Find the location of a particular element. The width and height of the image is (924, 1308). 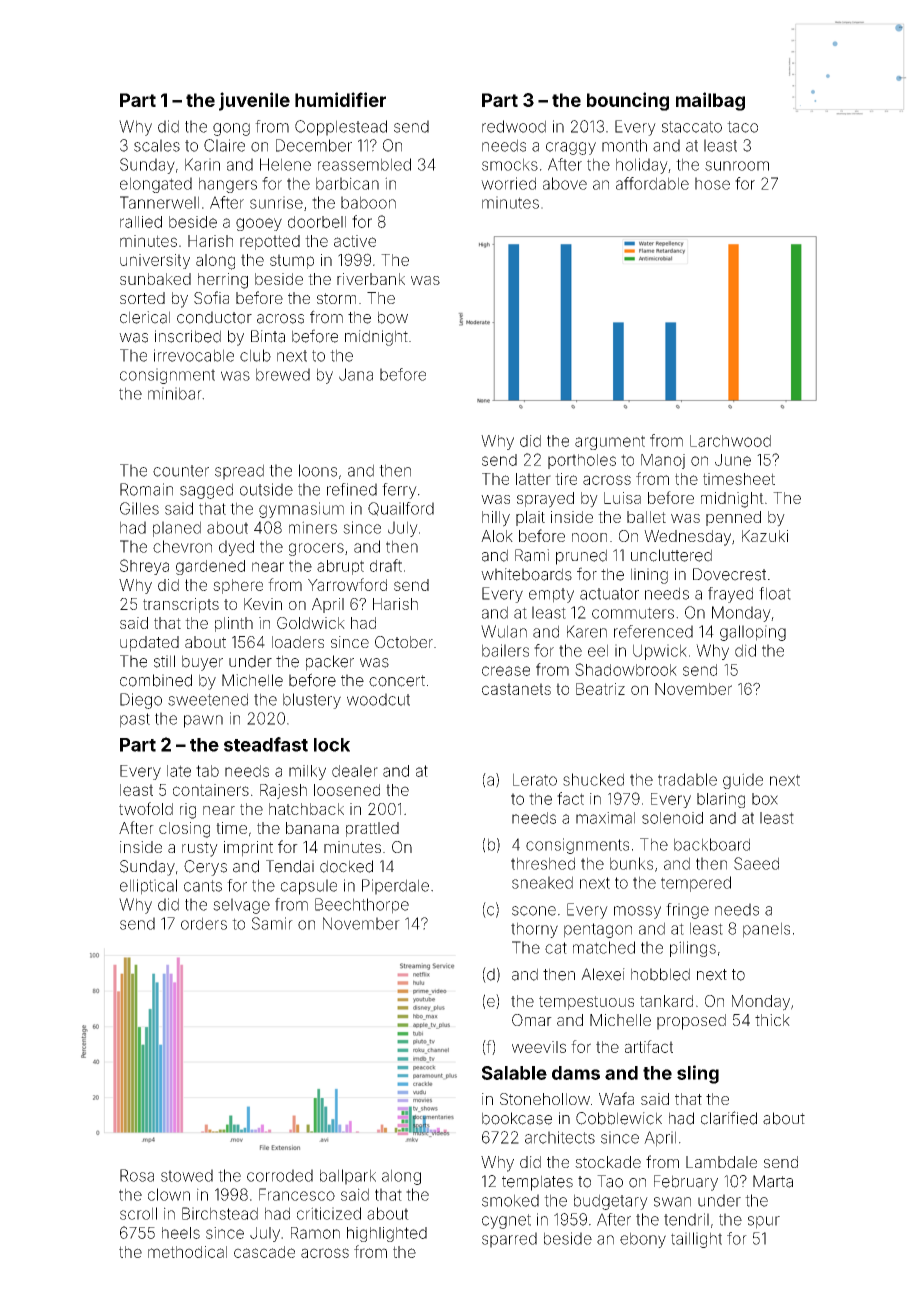

plinth is located at coordinates (234, 624).
